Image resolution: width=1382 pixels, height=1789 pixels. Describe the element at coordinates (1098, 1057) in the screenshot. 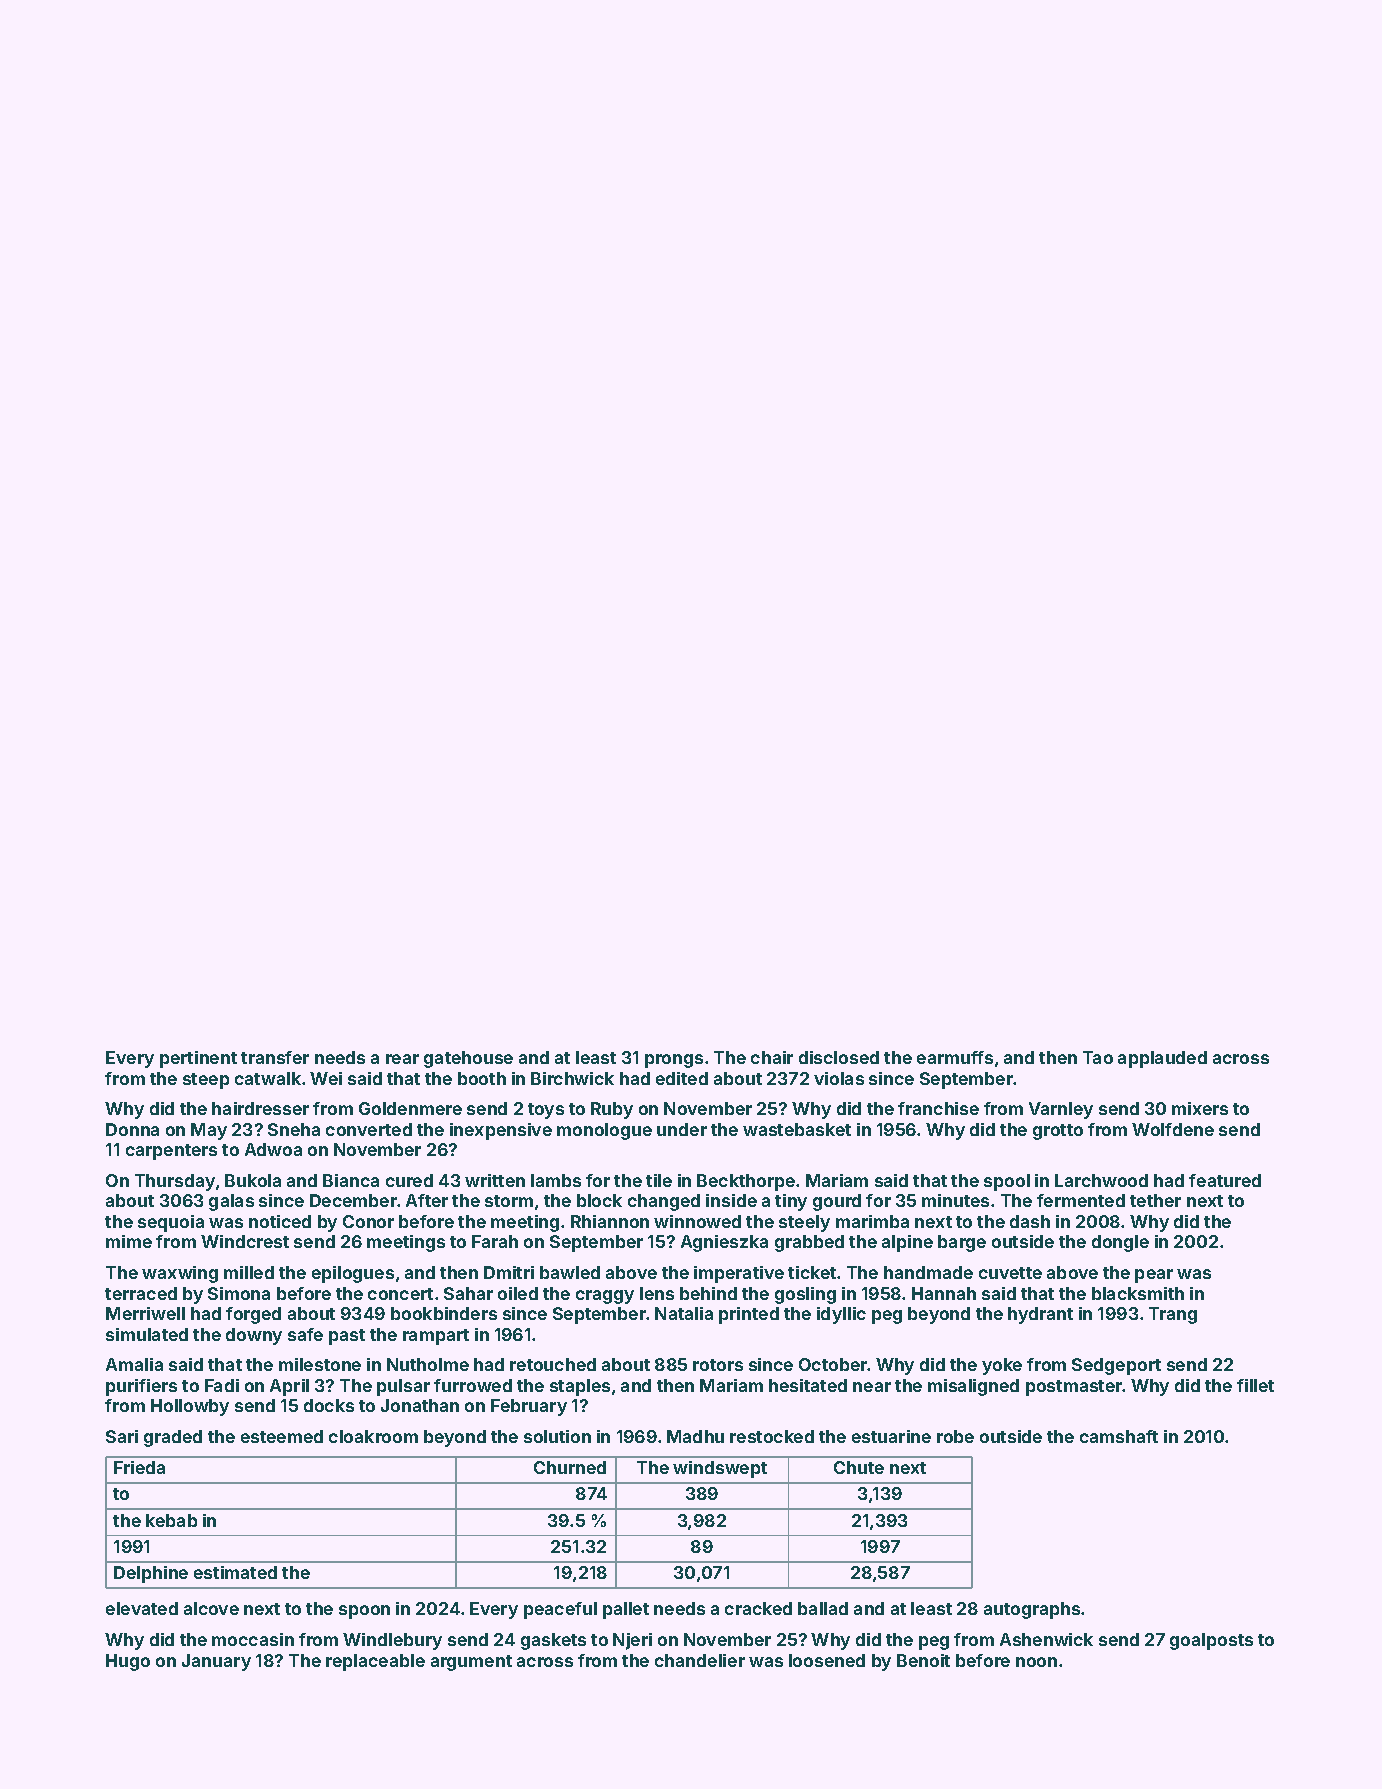

I see `Tao` at that location.
